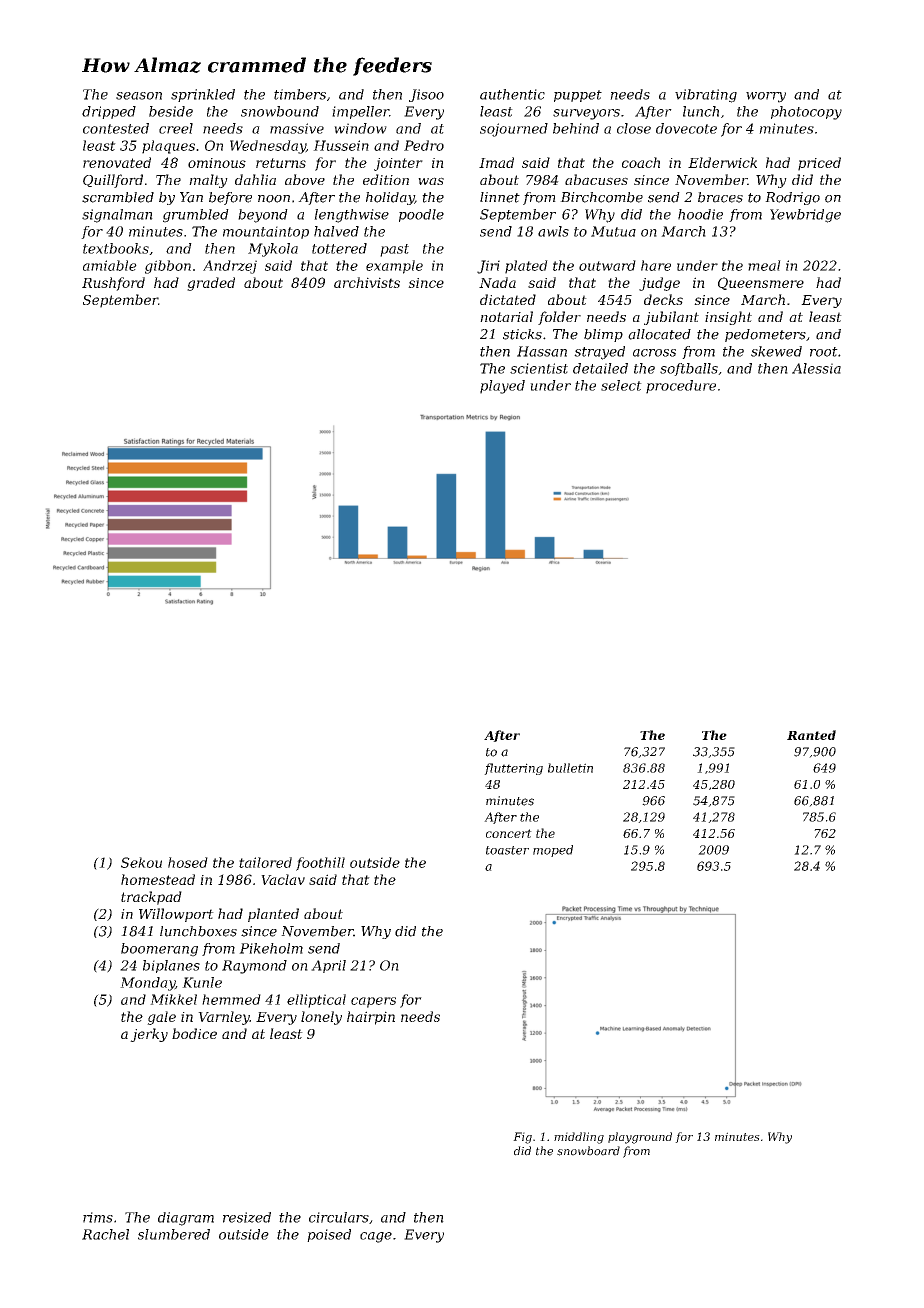 The image size is (924, 1308). Describe the element at coordinates (816, 368) in the screenshot. I see `Alessia` at that location.
